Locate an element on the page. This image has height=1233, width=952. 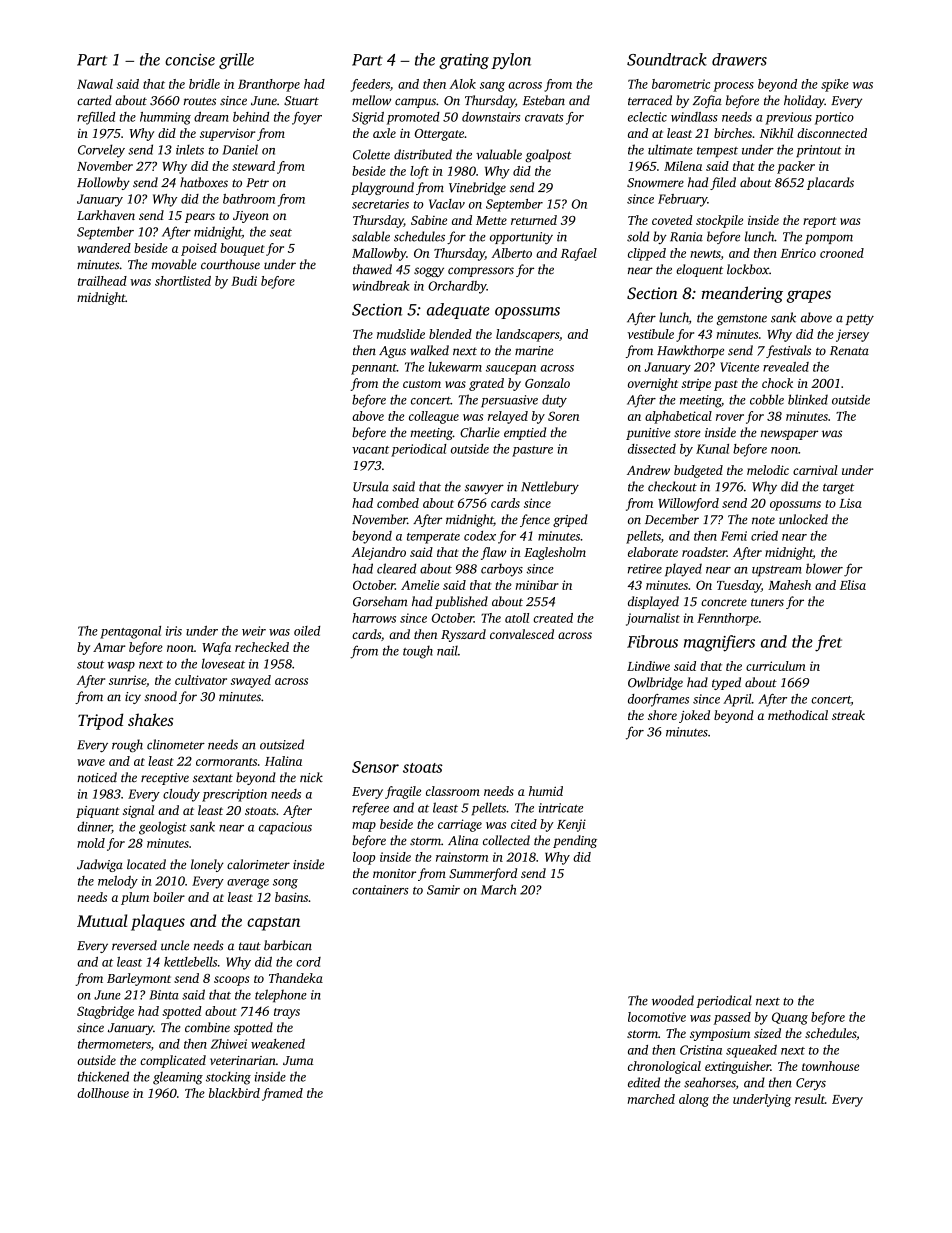
hatboxes is located at coordinates (204, 182).
